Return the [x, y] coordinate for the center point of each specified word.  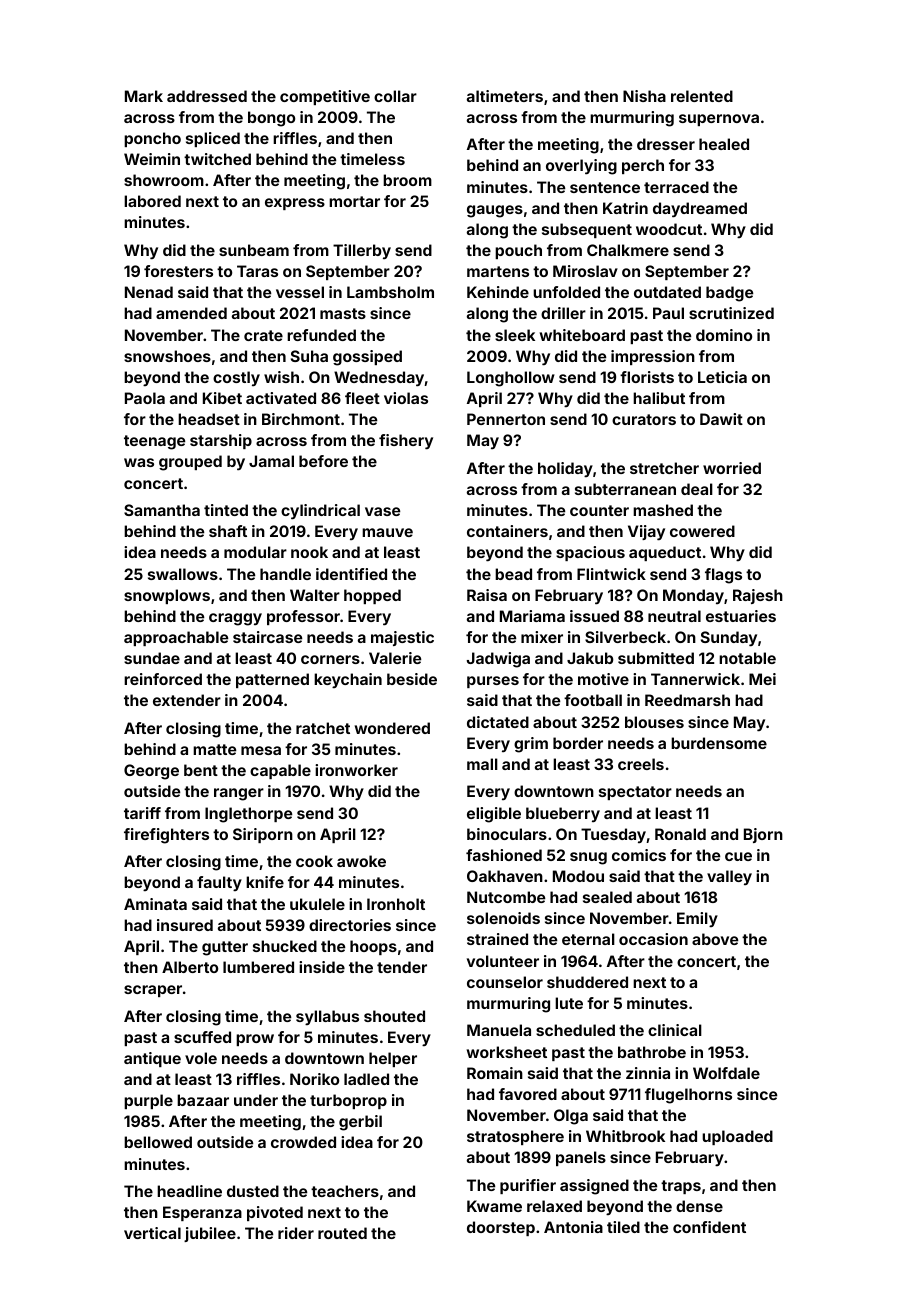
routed [342, 1233]
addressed [207, 96]
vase [382, 511]
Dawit [721, 419]
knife [265, 882]
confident [709, 1227]
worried [732, 468]
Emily [697, 919]
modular [255, 552]
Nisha [644, 96]
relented [702, 96]
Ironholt [396, 904]
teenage [154, 442]
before [323, 461]
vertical [152, 1233]
